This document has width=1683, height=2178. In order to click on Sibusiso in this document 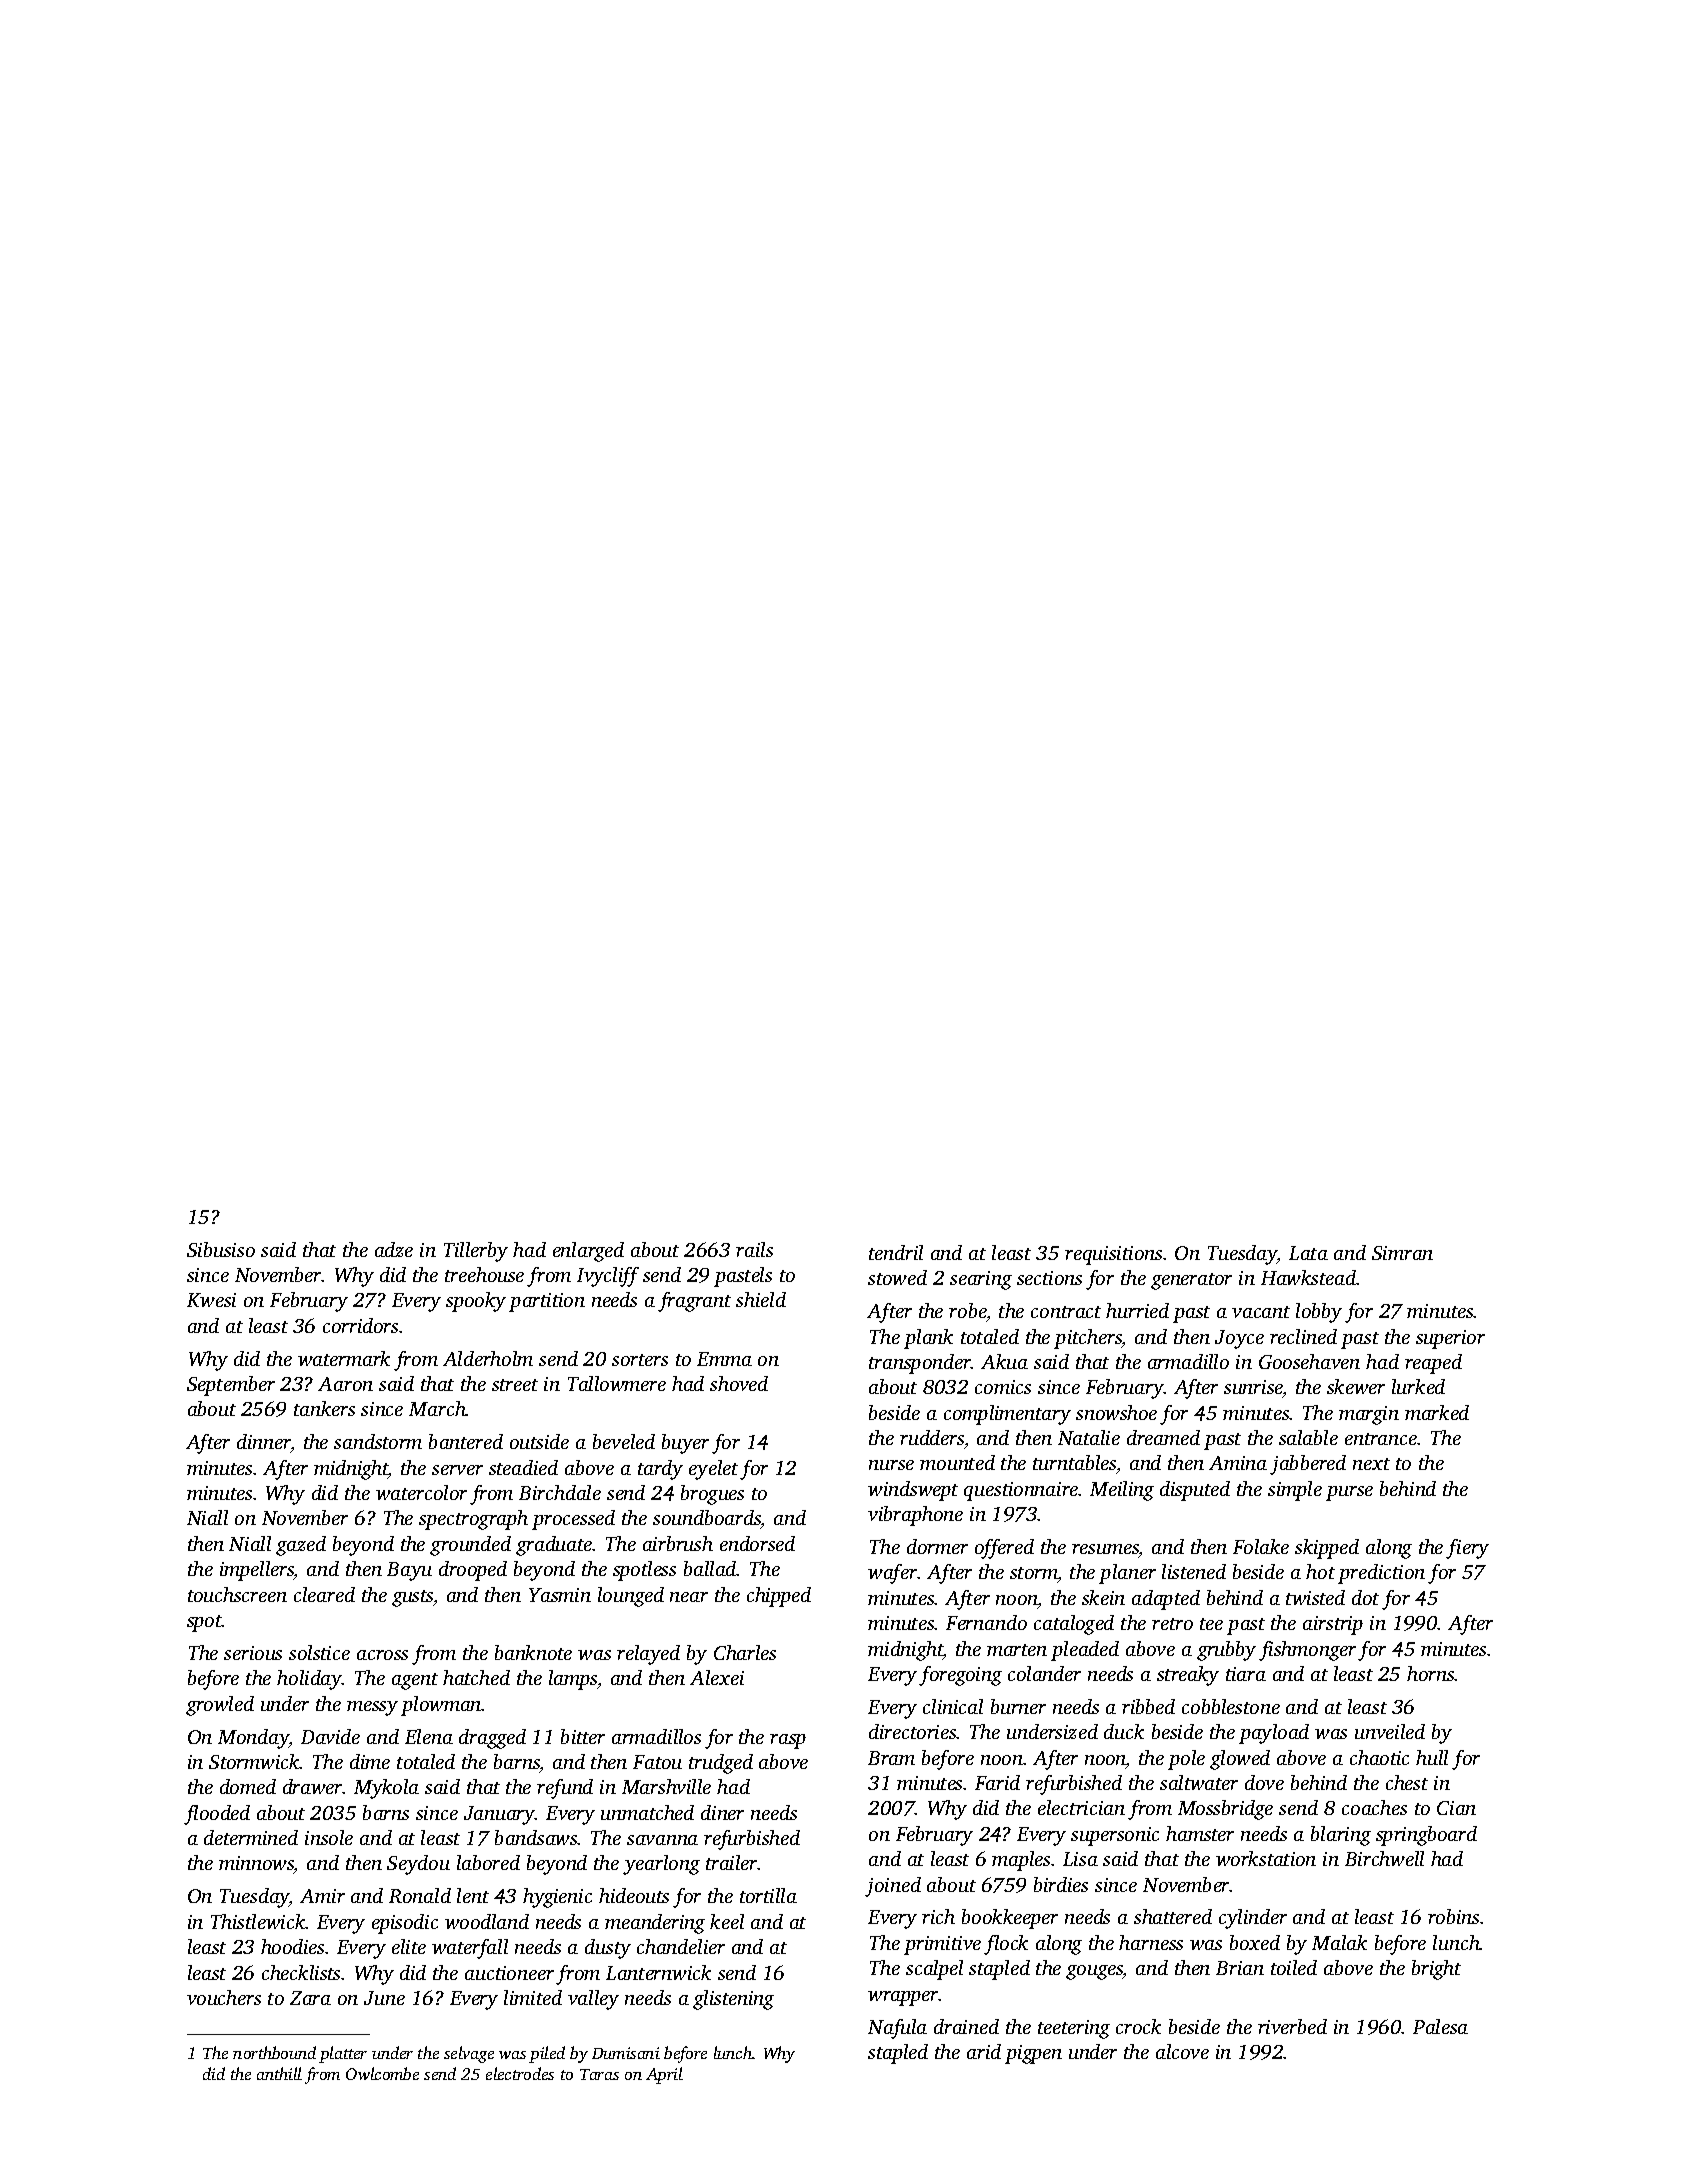, I will do `click(221, 1249)`.
